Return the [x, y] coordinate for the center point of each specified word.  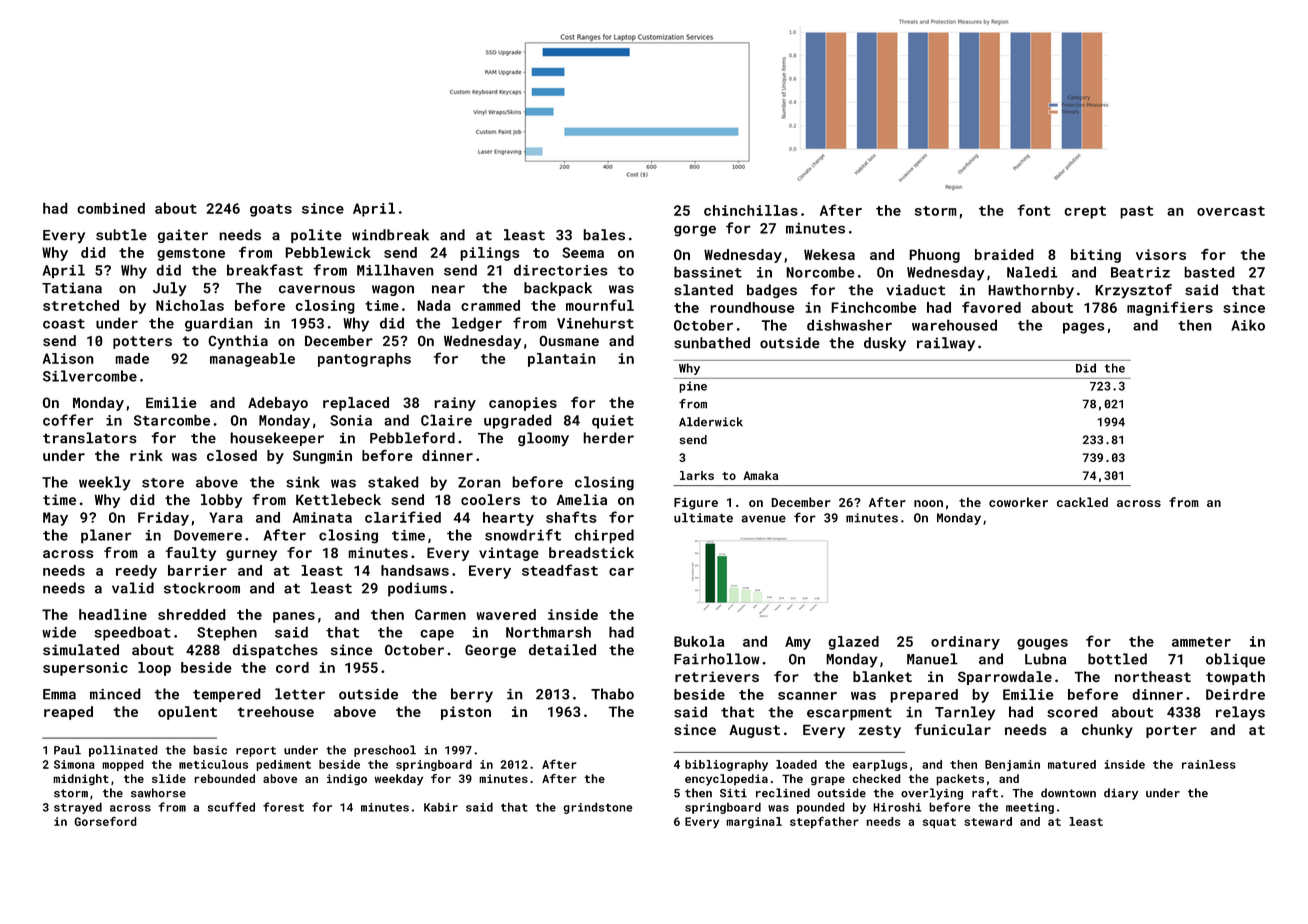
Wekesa [829, 254]
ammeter [1201, 642]
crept [1085, 212]
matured [1072, 764]
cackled [1082, 502]
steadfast [560, 570]
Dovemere [208, 535]
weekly [105, 483]
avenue [763, 519]
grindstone [597, 808]
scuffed [231, 807]
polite [316, 236]
